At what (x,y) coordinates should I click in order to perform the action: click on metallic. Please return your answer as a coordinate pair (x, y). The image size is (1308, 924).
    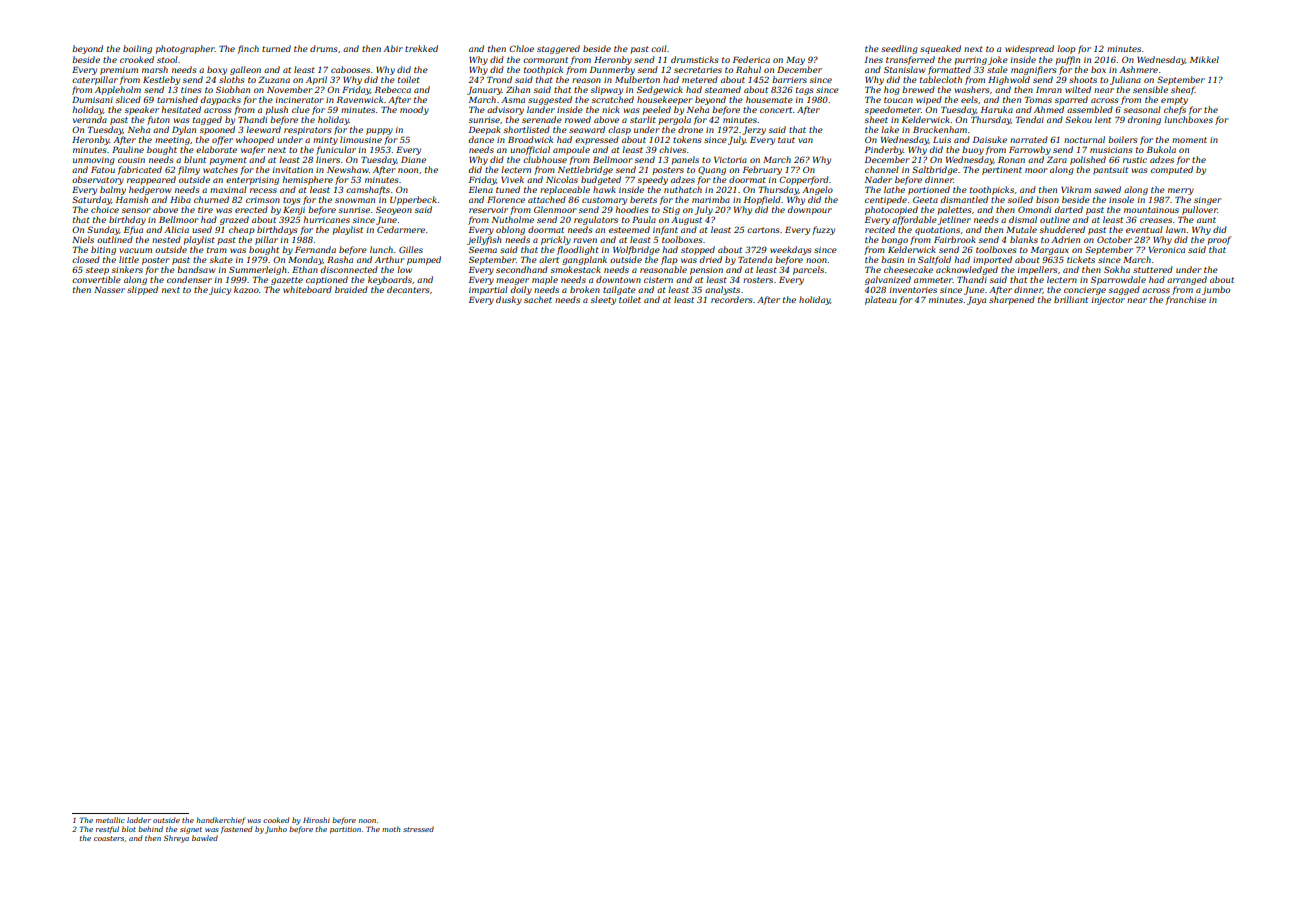
    Looking at the image, I should click on (110, 820).
